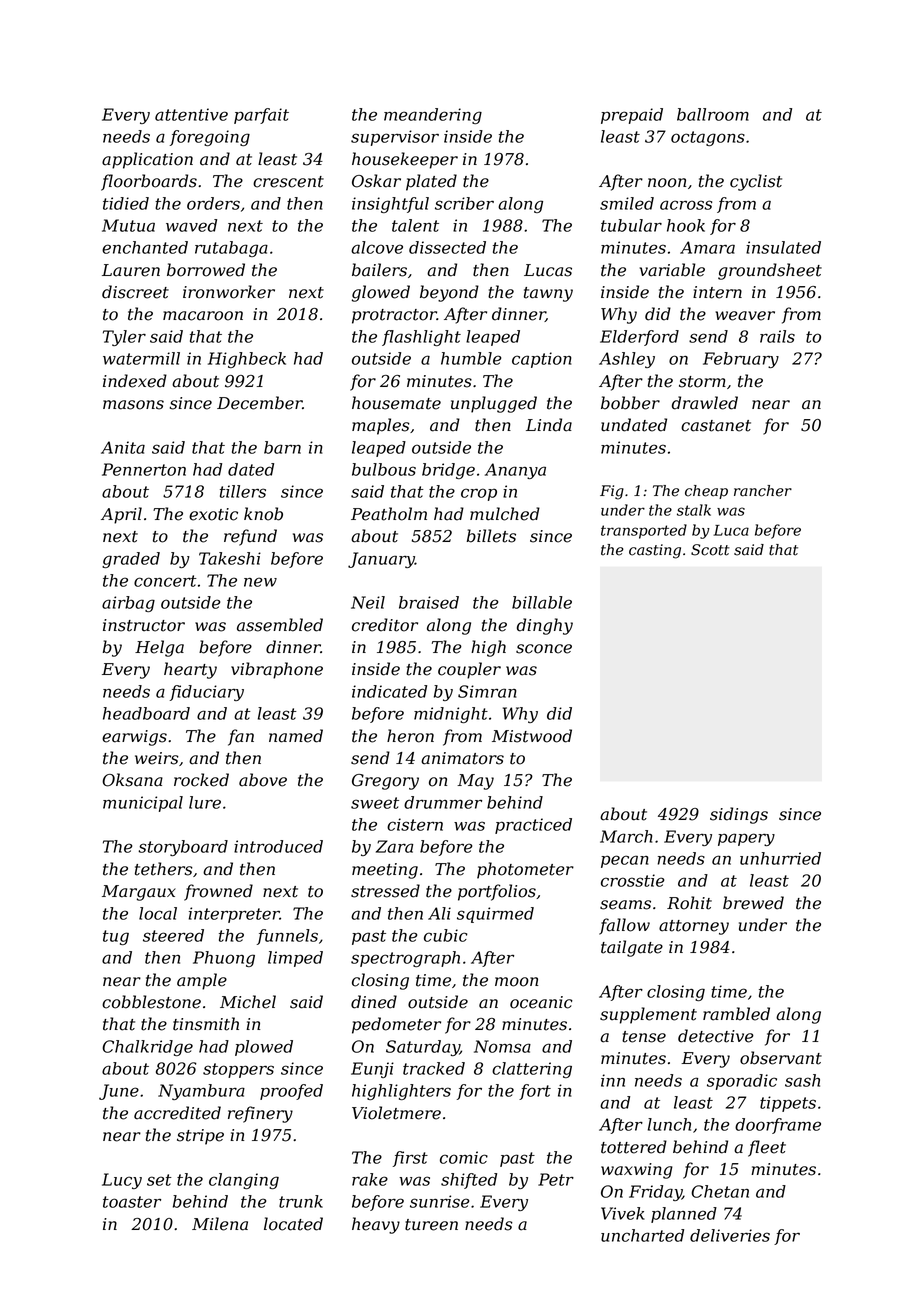 This image has width=924, height=1308. Describe the element at coordinates (710, 550) in the image. I see `Scott` at that location.
